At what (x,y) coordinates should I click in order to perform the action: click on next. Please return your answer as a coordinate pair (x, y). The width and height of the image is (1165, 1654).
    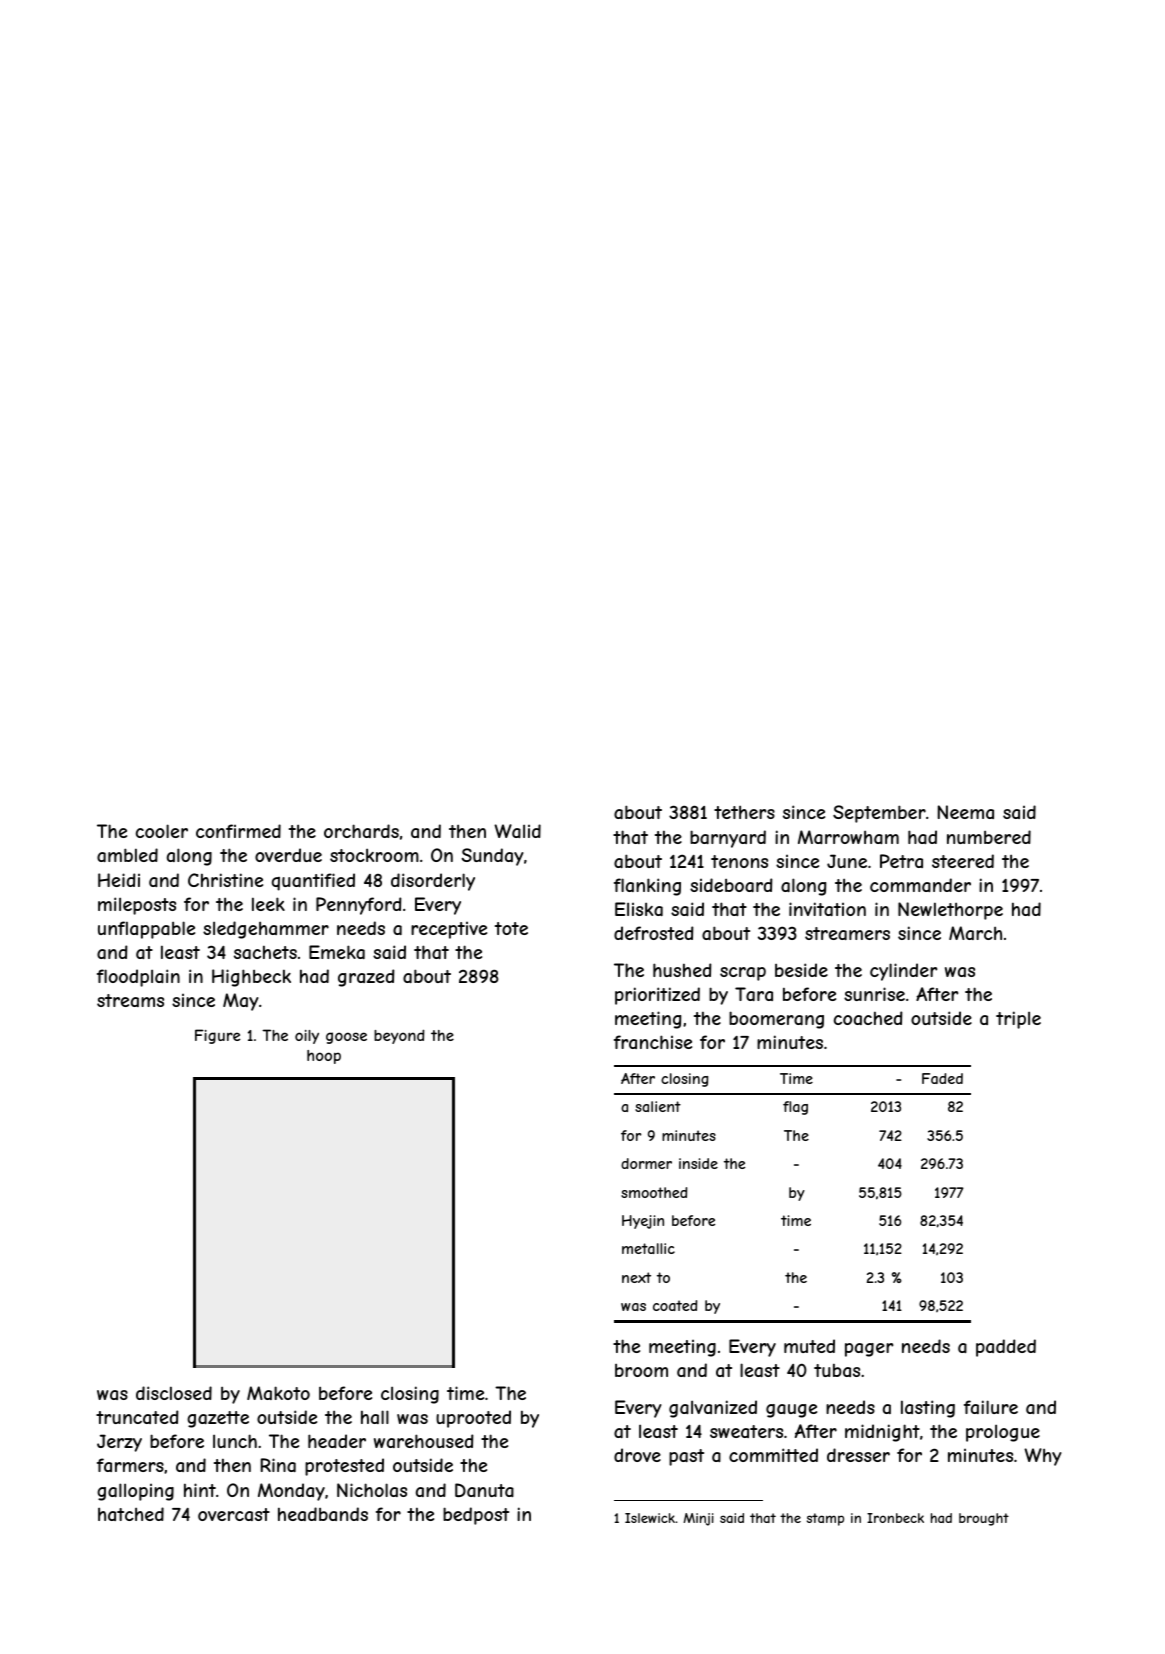
    Looking at the image, I should click on (636, 1277).
